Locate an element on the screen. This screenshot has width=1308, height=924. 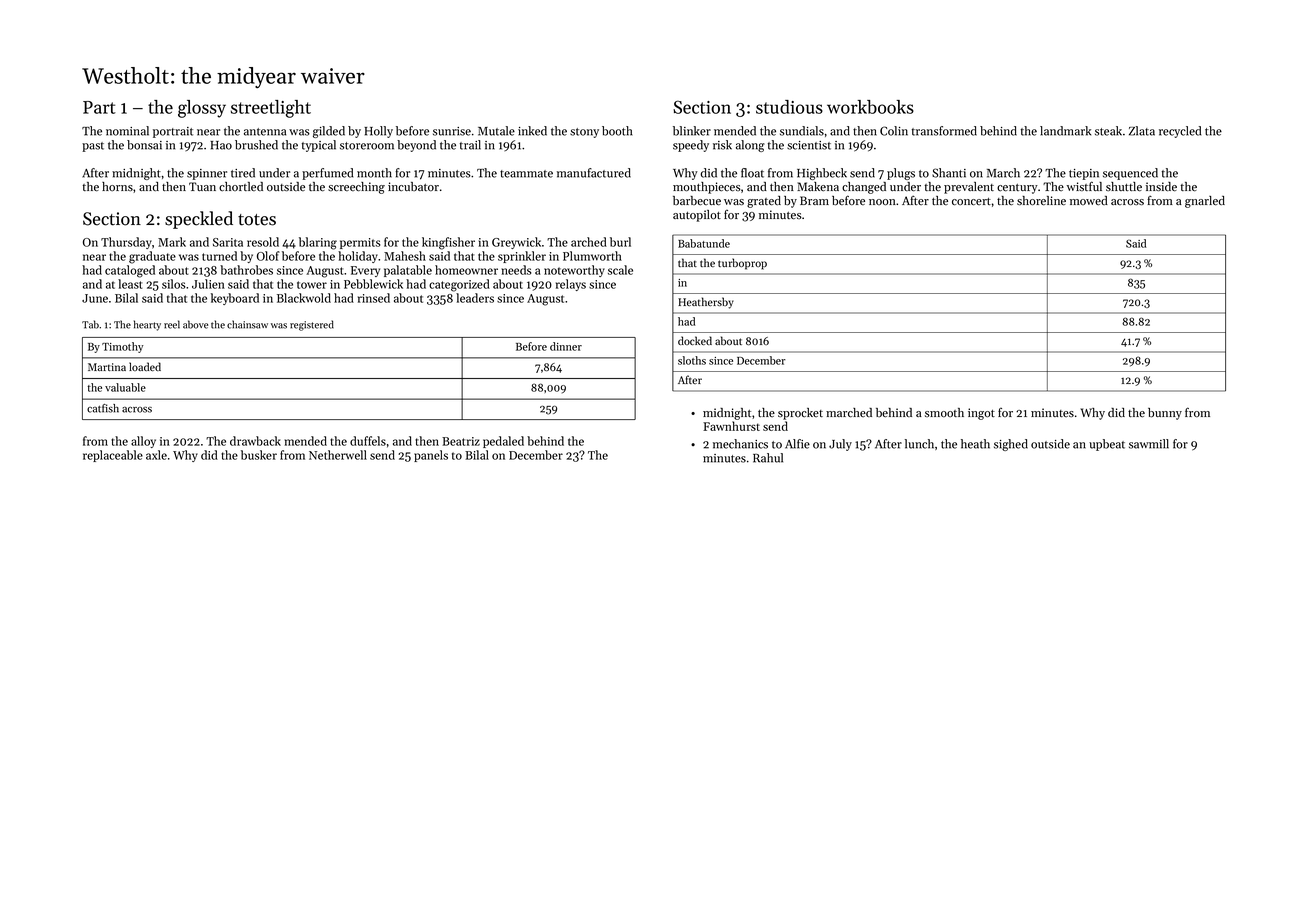
Mutale is located at coordinates (496, 131).
